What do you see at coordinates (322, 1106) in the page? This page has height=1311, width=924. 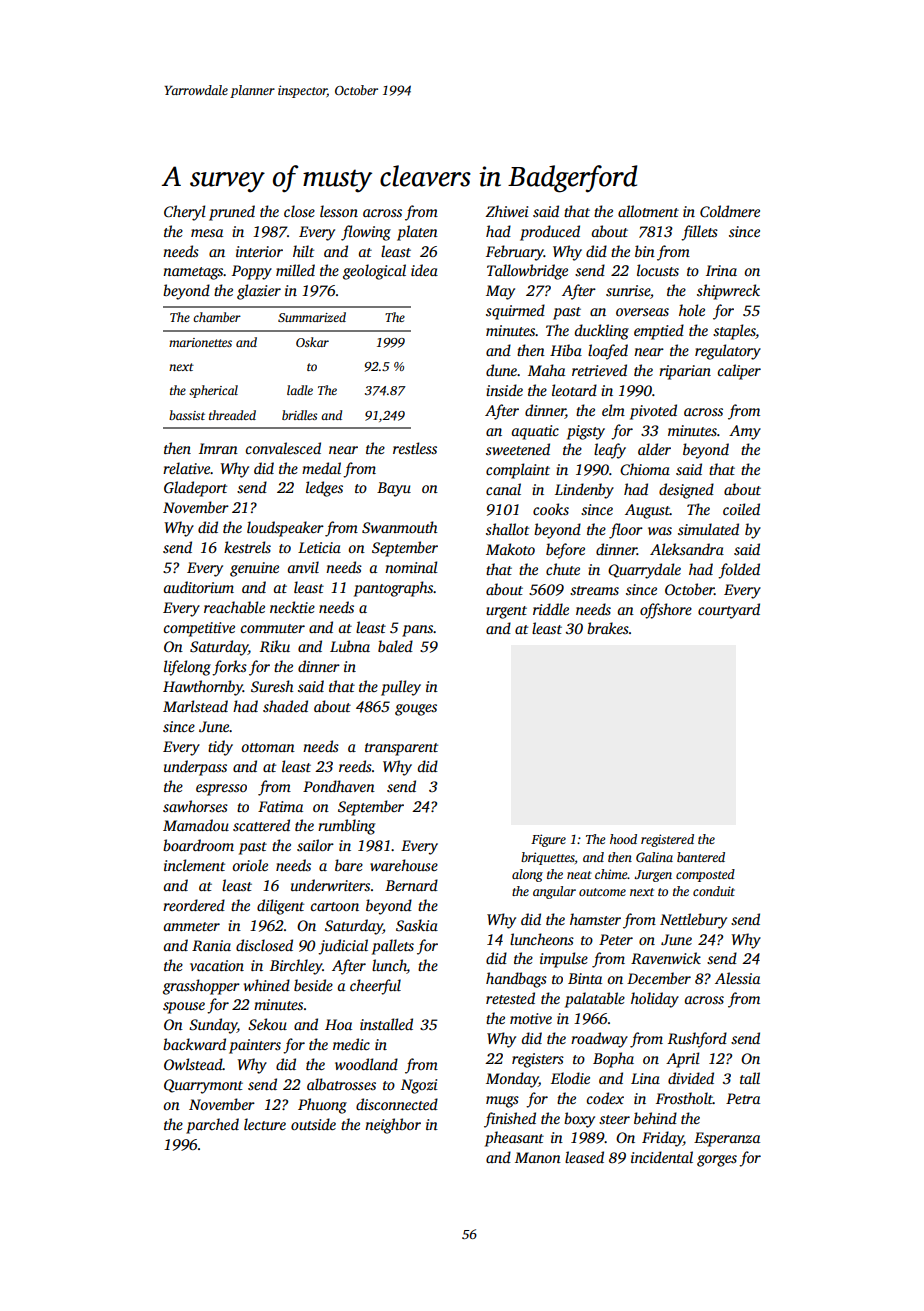 I see `Phuong` at bounding box center [322, 1106].
